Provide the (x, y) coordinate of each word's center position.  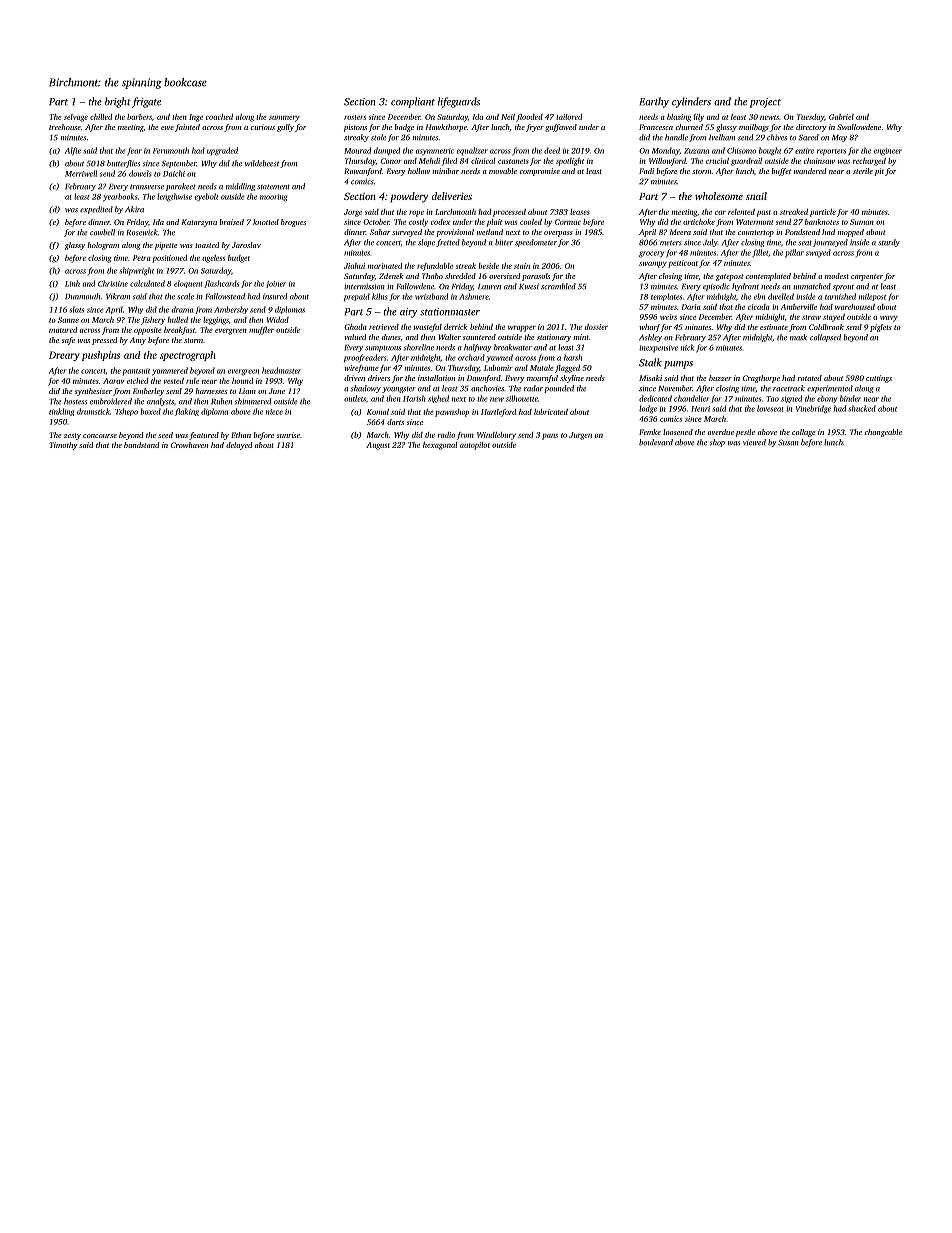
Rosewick (142, 232)
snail (756, 196)
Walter (450, 337)
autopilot (475, 446)
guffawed (561, 128)
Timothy (63, 446)
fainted (187, 128)
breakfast (180, 331)
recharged (869, 162)
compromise (540, 172)
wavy (889, 319)
